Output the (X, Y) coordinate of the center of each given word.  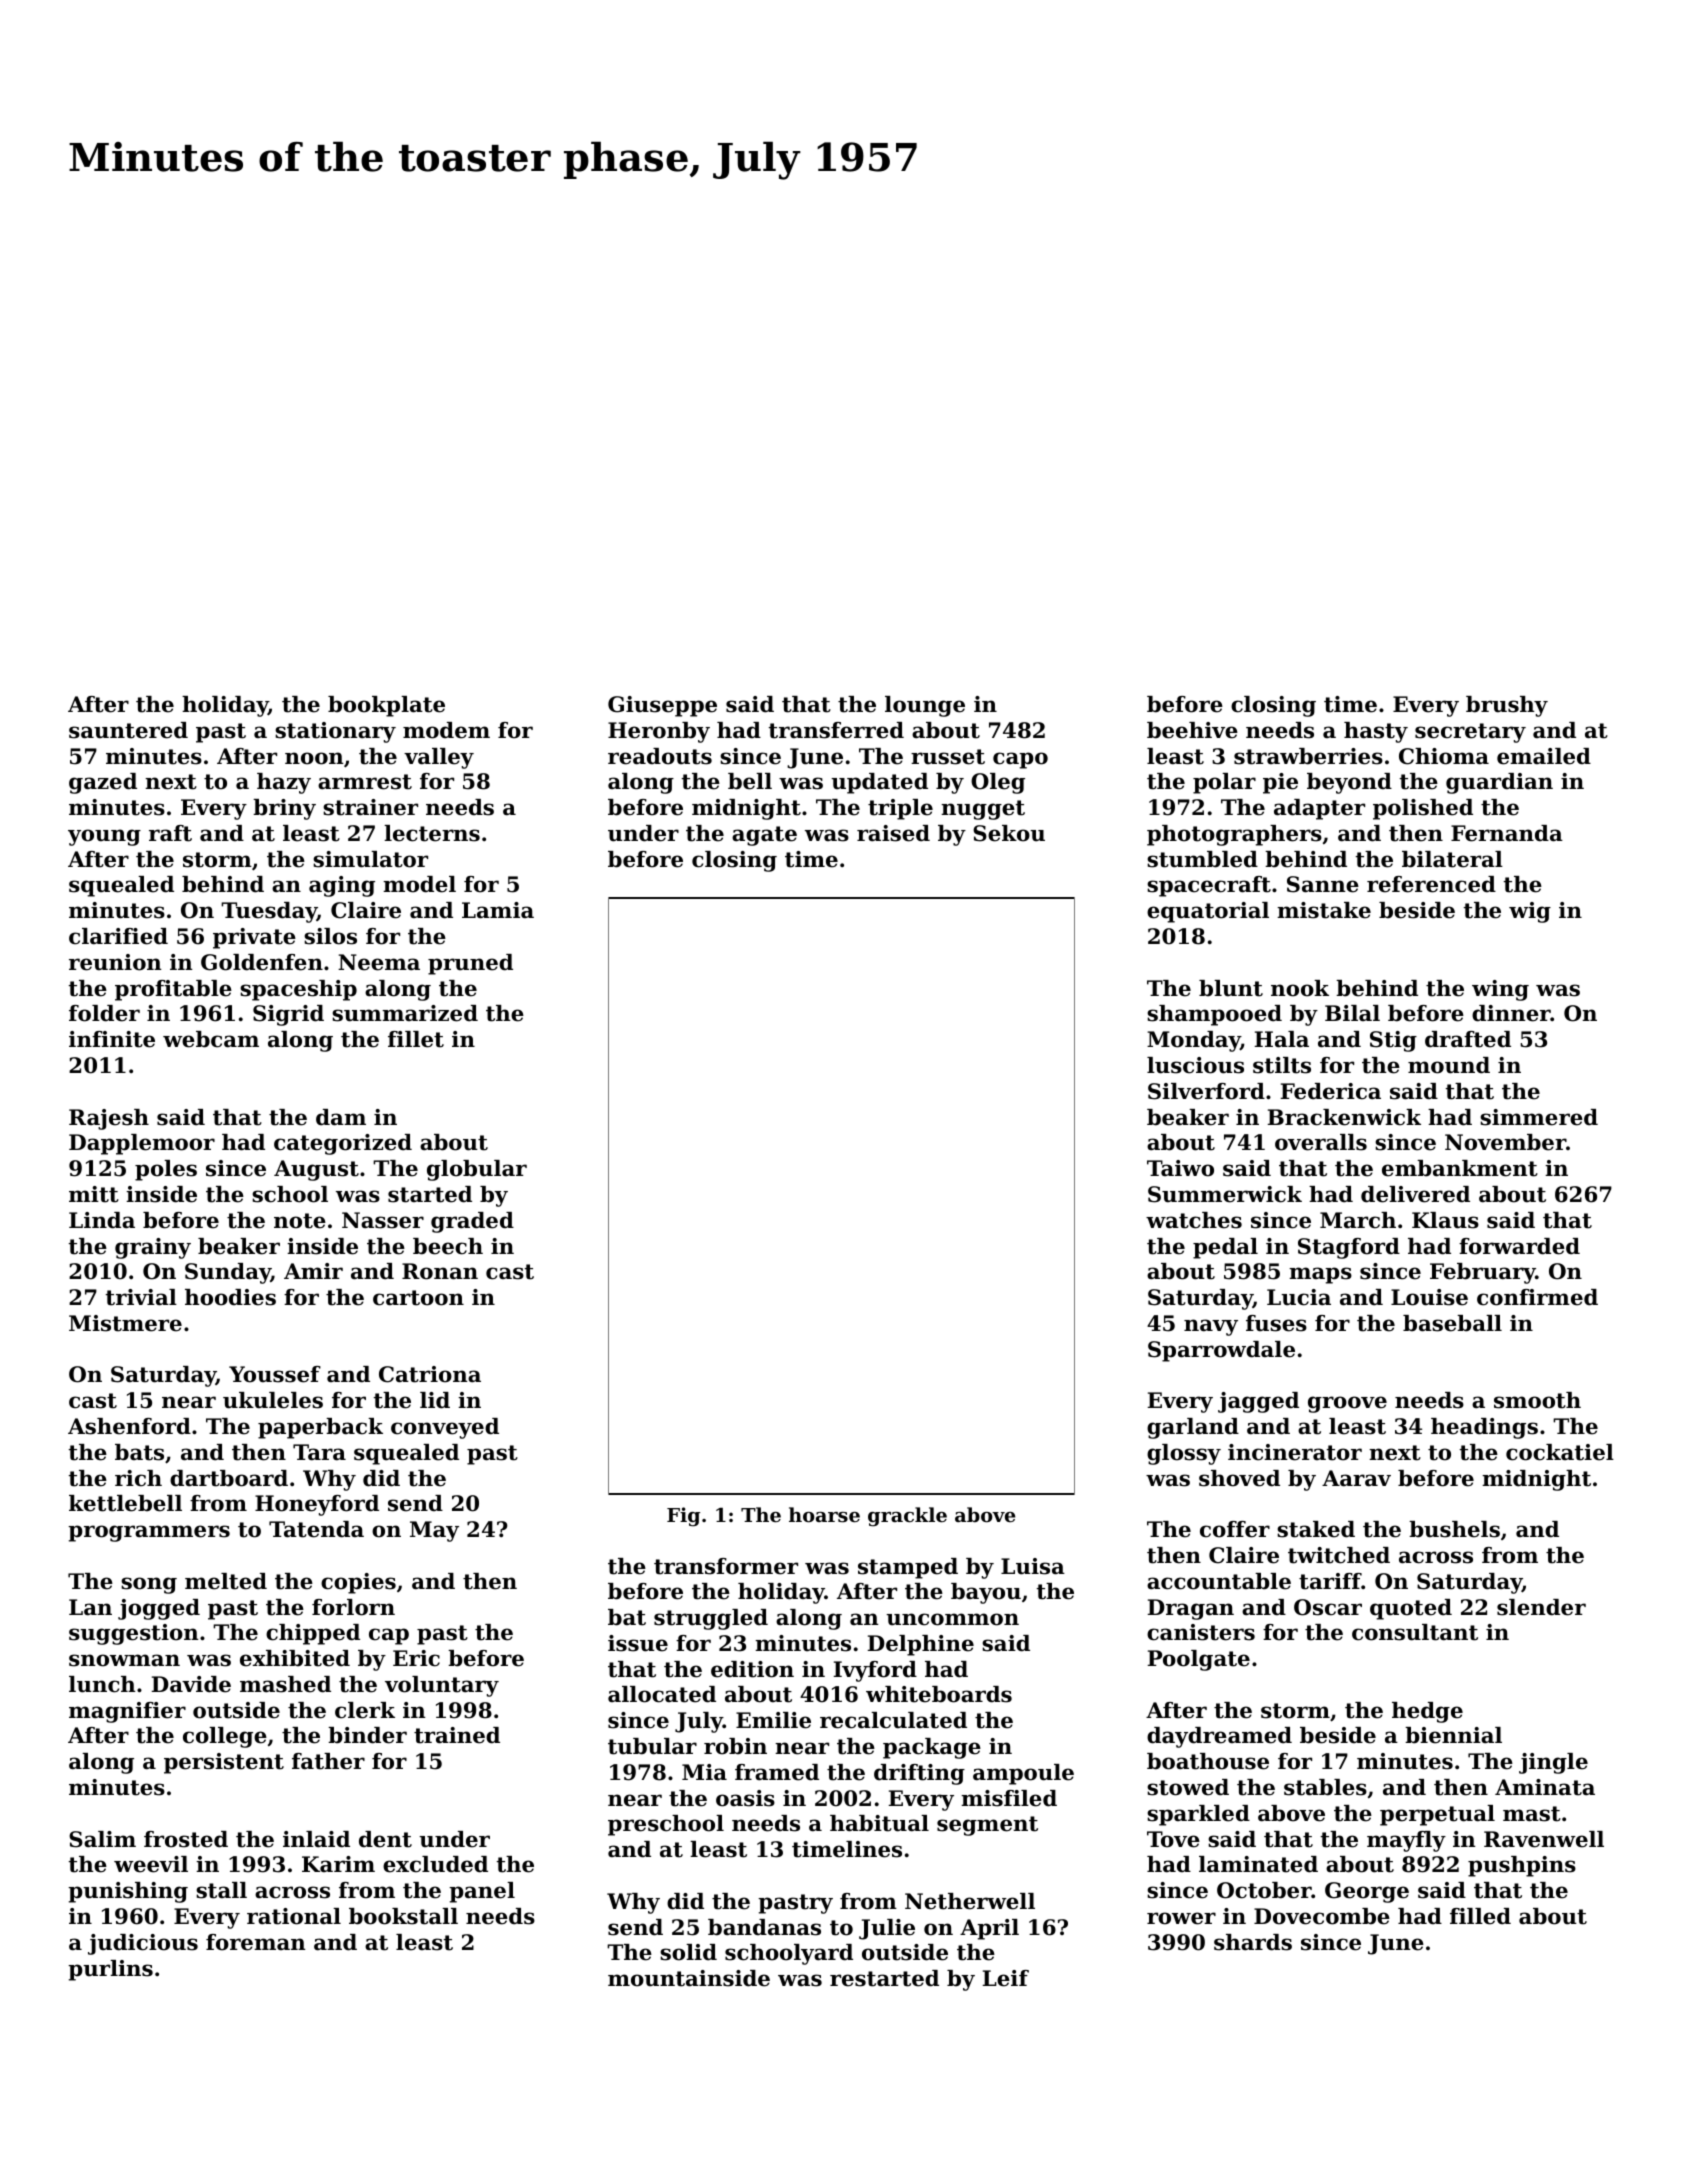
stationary (335, 732)
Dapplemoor (142, 1144)
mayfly (1406, 1841)
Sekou (1009, 833)
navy (1211, 1327)
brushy (1507, 706)
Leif (1005, 1978)
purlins (110, 1970)
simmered (1539, 1117)
